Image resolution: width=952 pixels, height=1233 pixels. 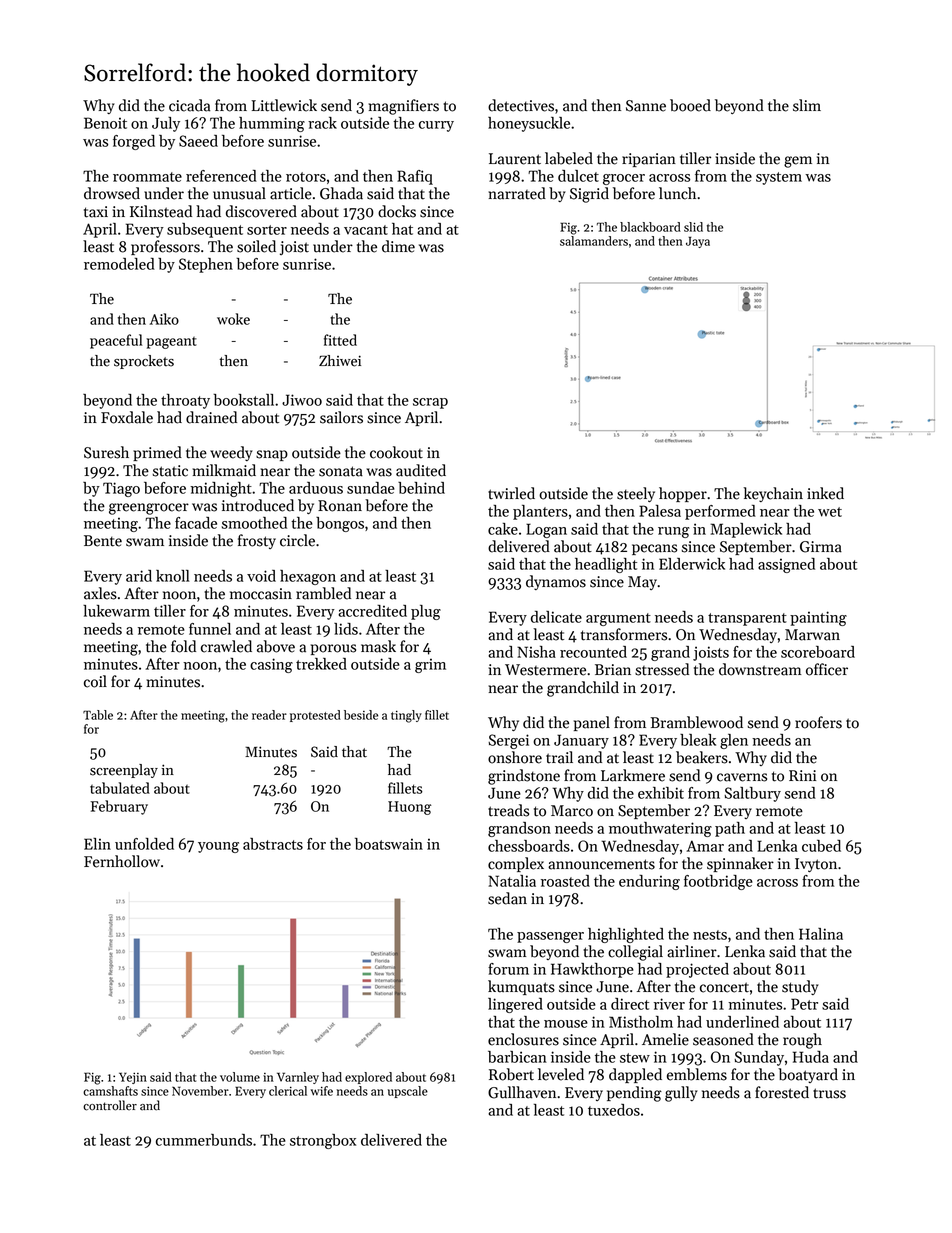 What do you see at coordinates (556, 617) in the image?
I see `delicate` at bounding box center [556, 617].
